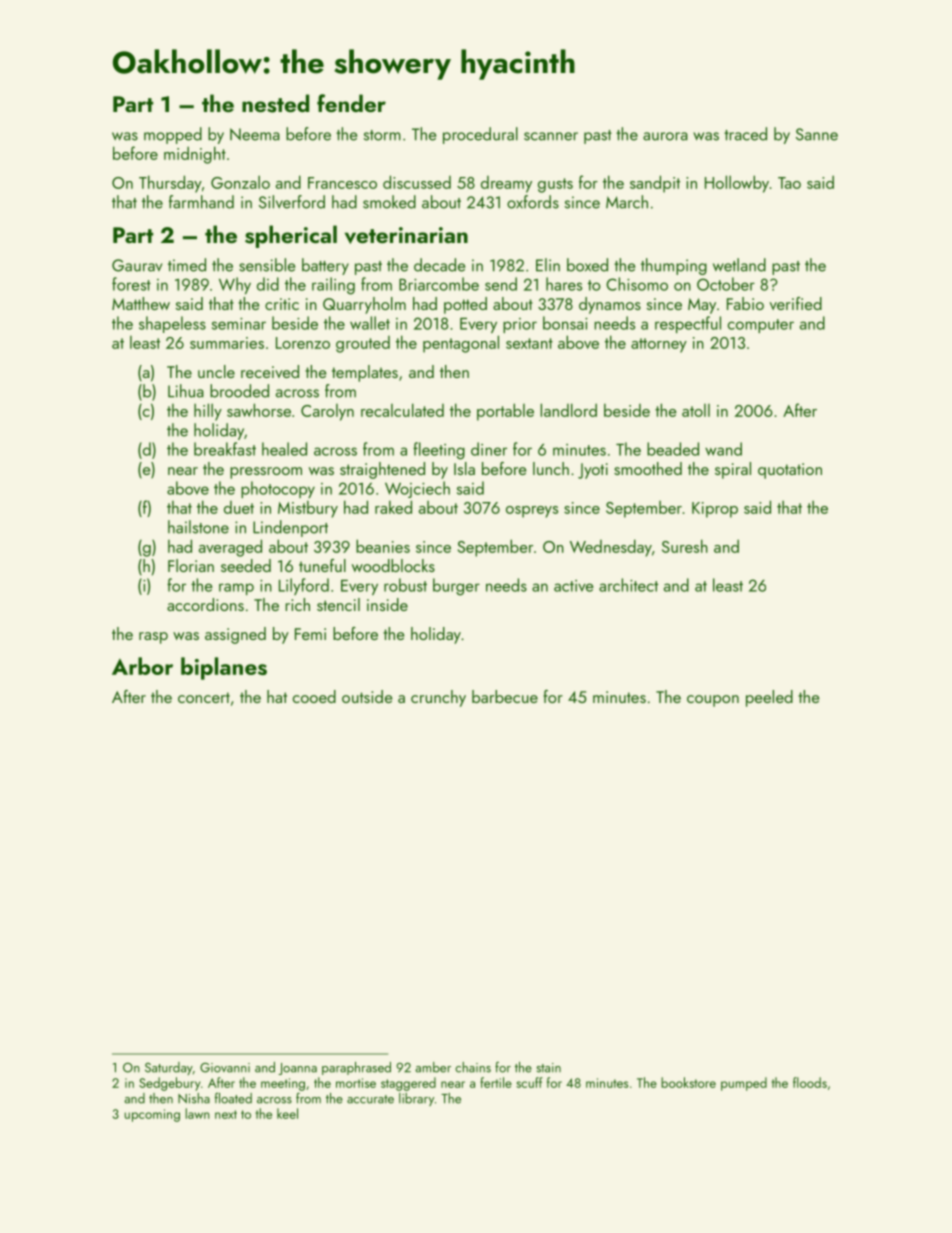 This page has width=952, height=1233. What do you see at coordinates (480, 135) in the page?
I see `procedural` at bounding box center [480, 135].
